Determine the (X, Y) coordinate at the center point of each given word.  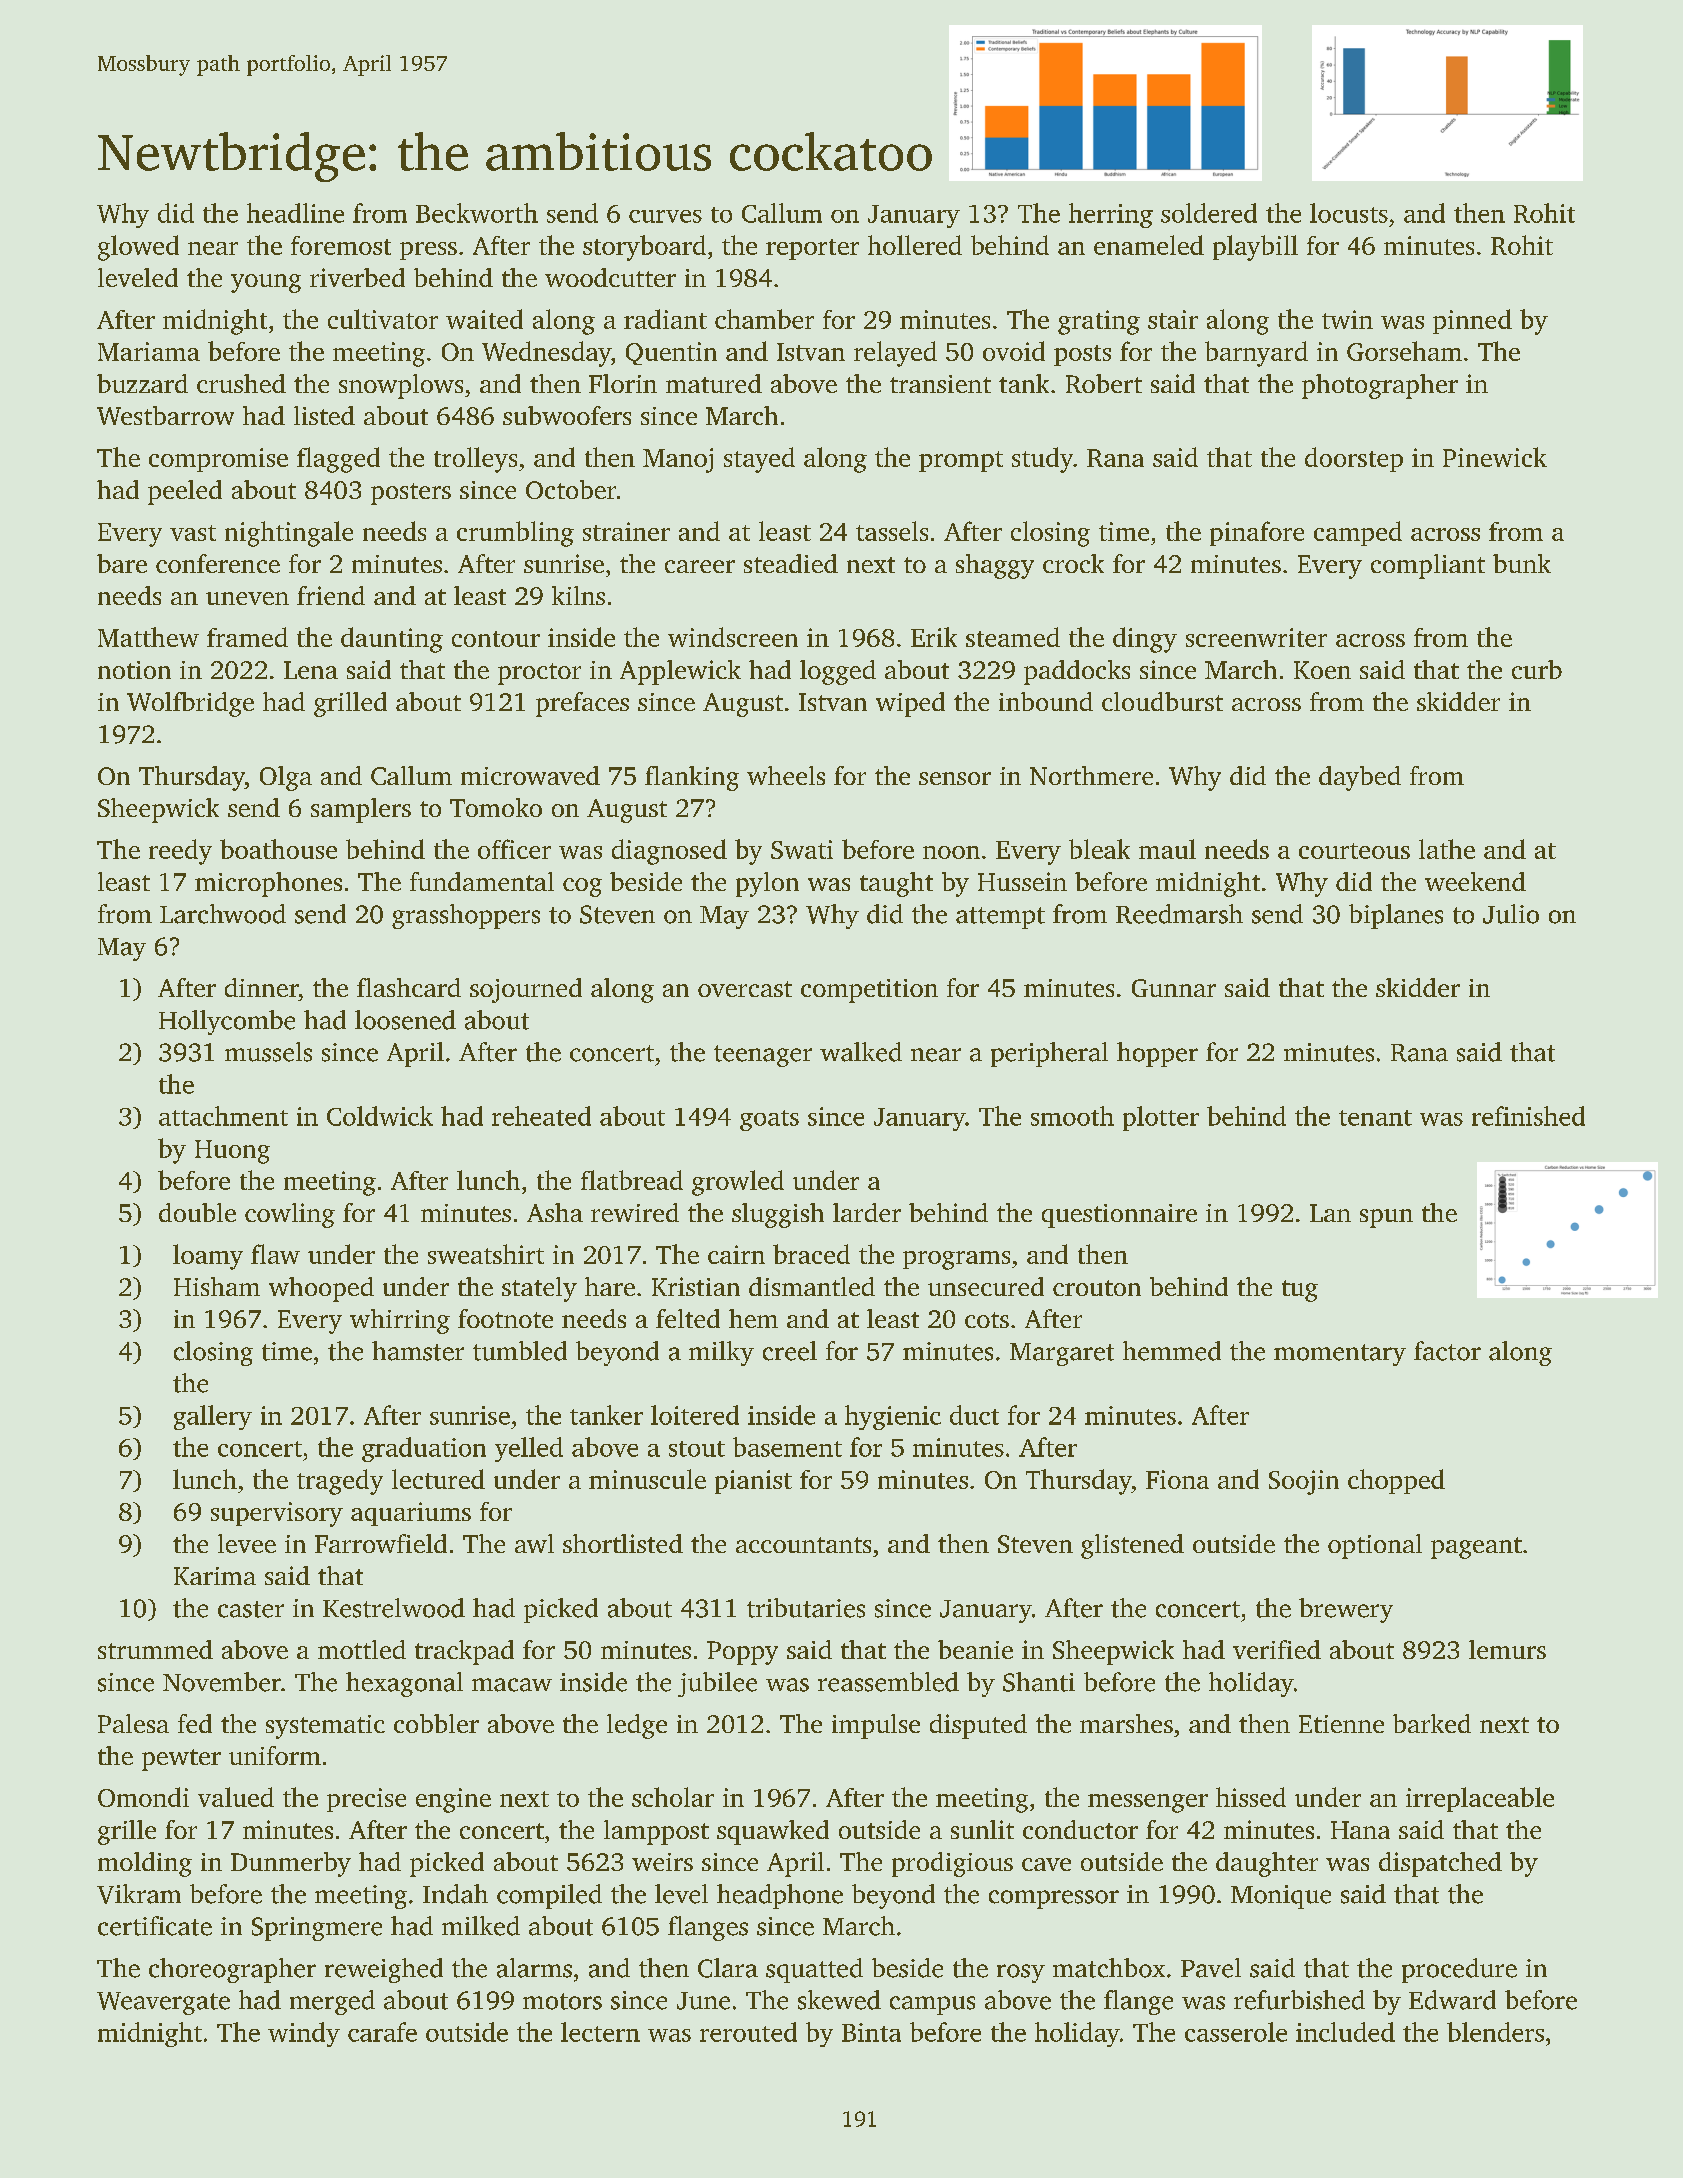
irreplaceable (1480, 1799)
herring (1111, 215)
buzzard (142, 383)
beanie (975, 1649)
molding (145, 1864)
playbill (1255, 248)
